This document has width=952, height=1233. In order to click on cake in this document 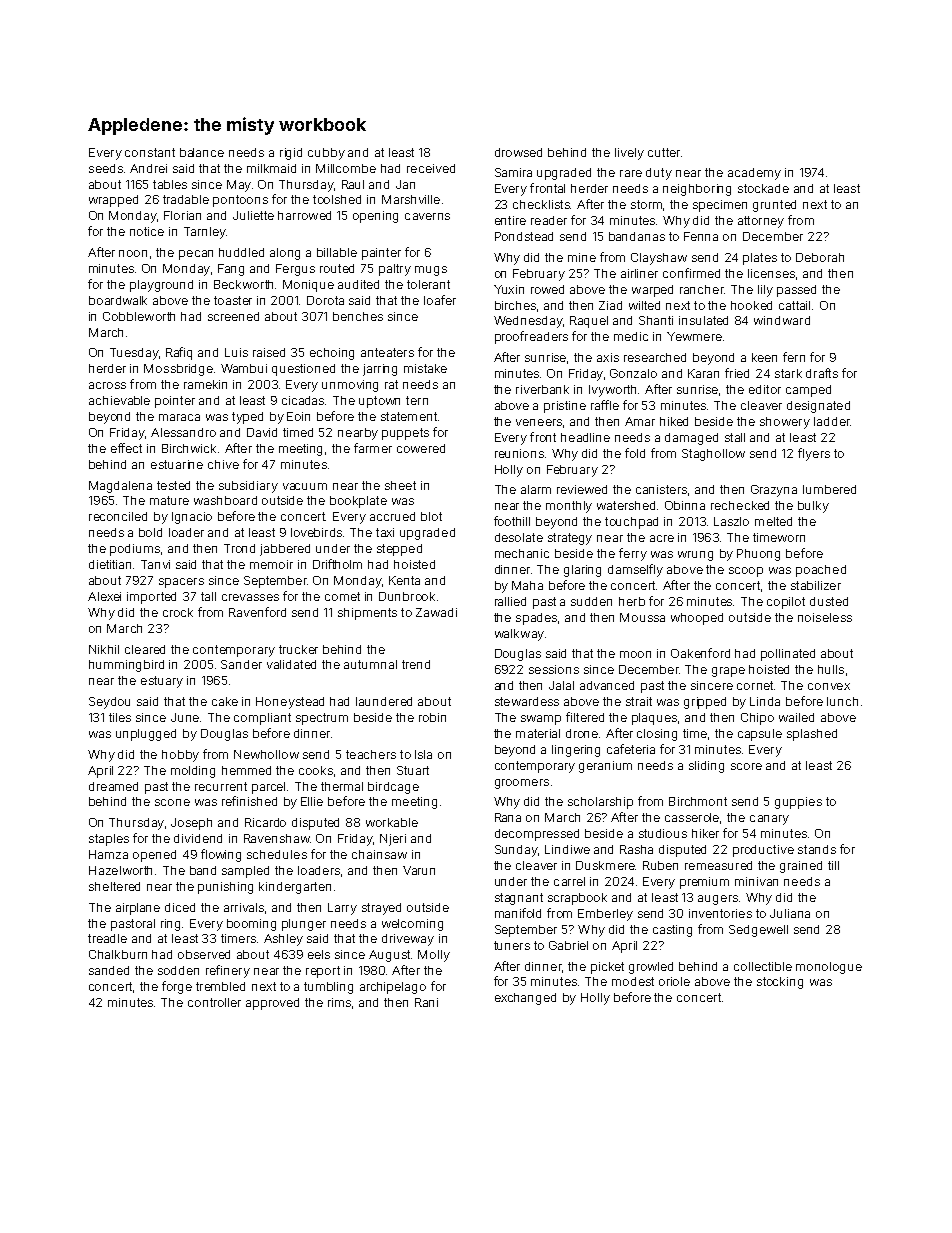, I will do `click(225, 701)`.
